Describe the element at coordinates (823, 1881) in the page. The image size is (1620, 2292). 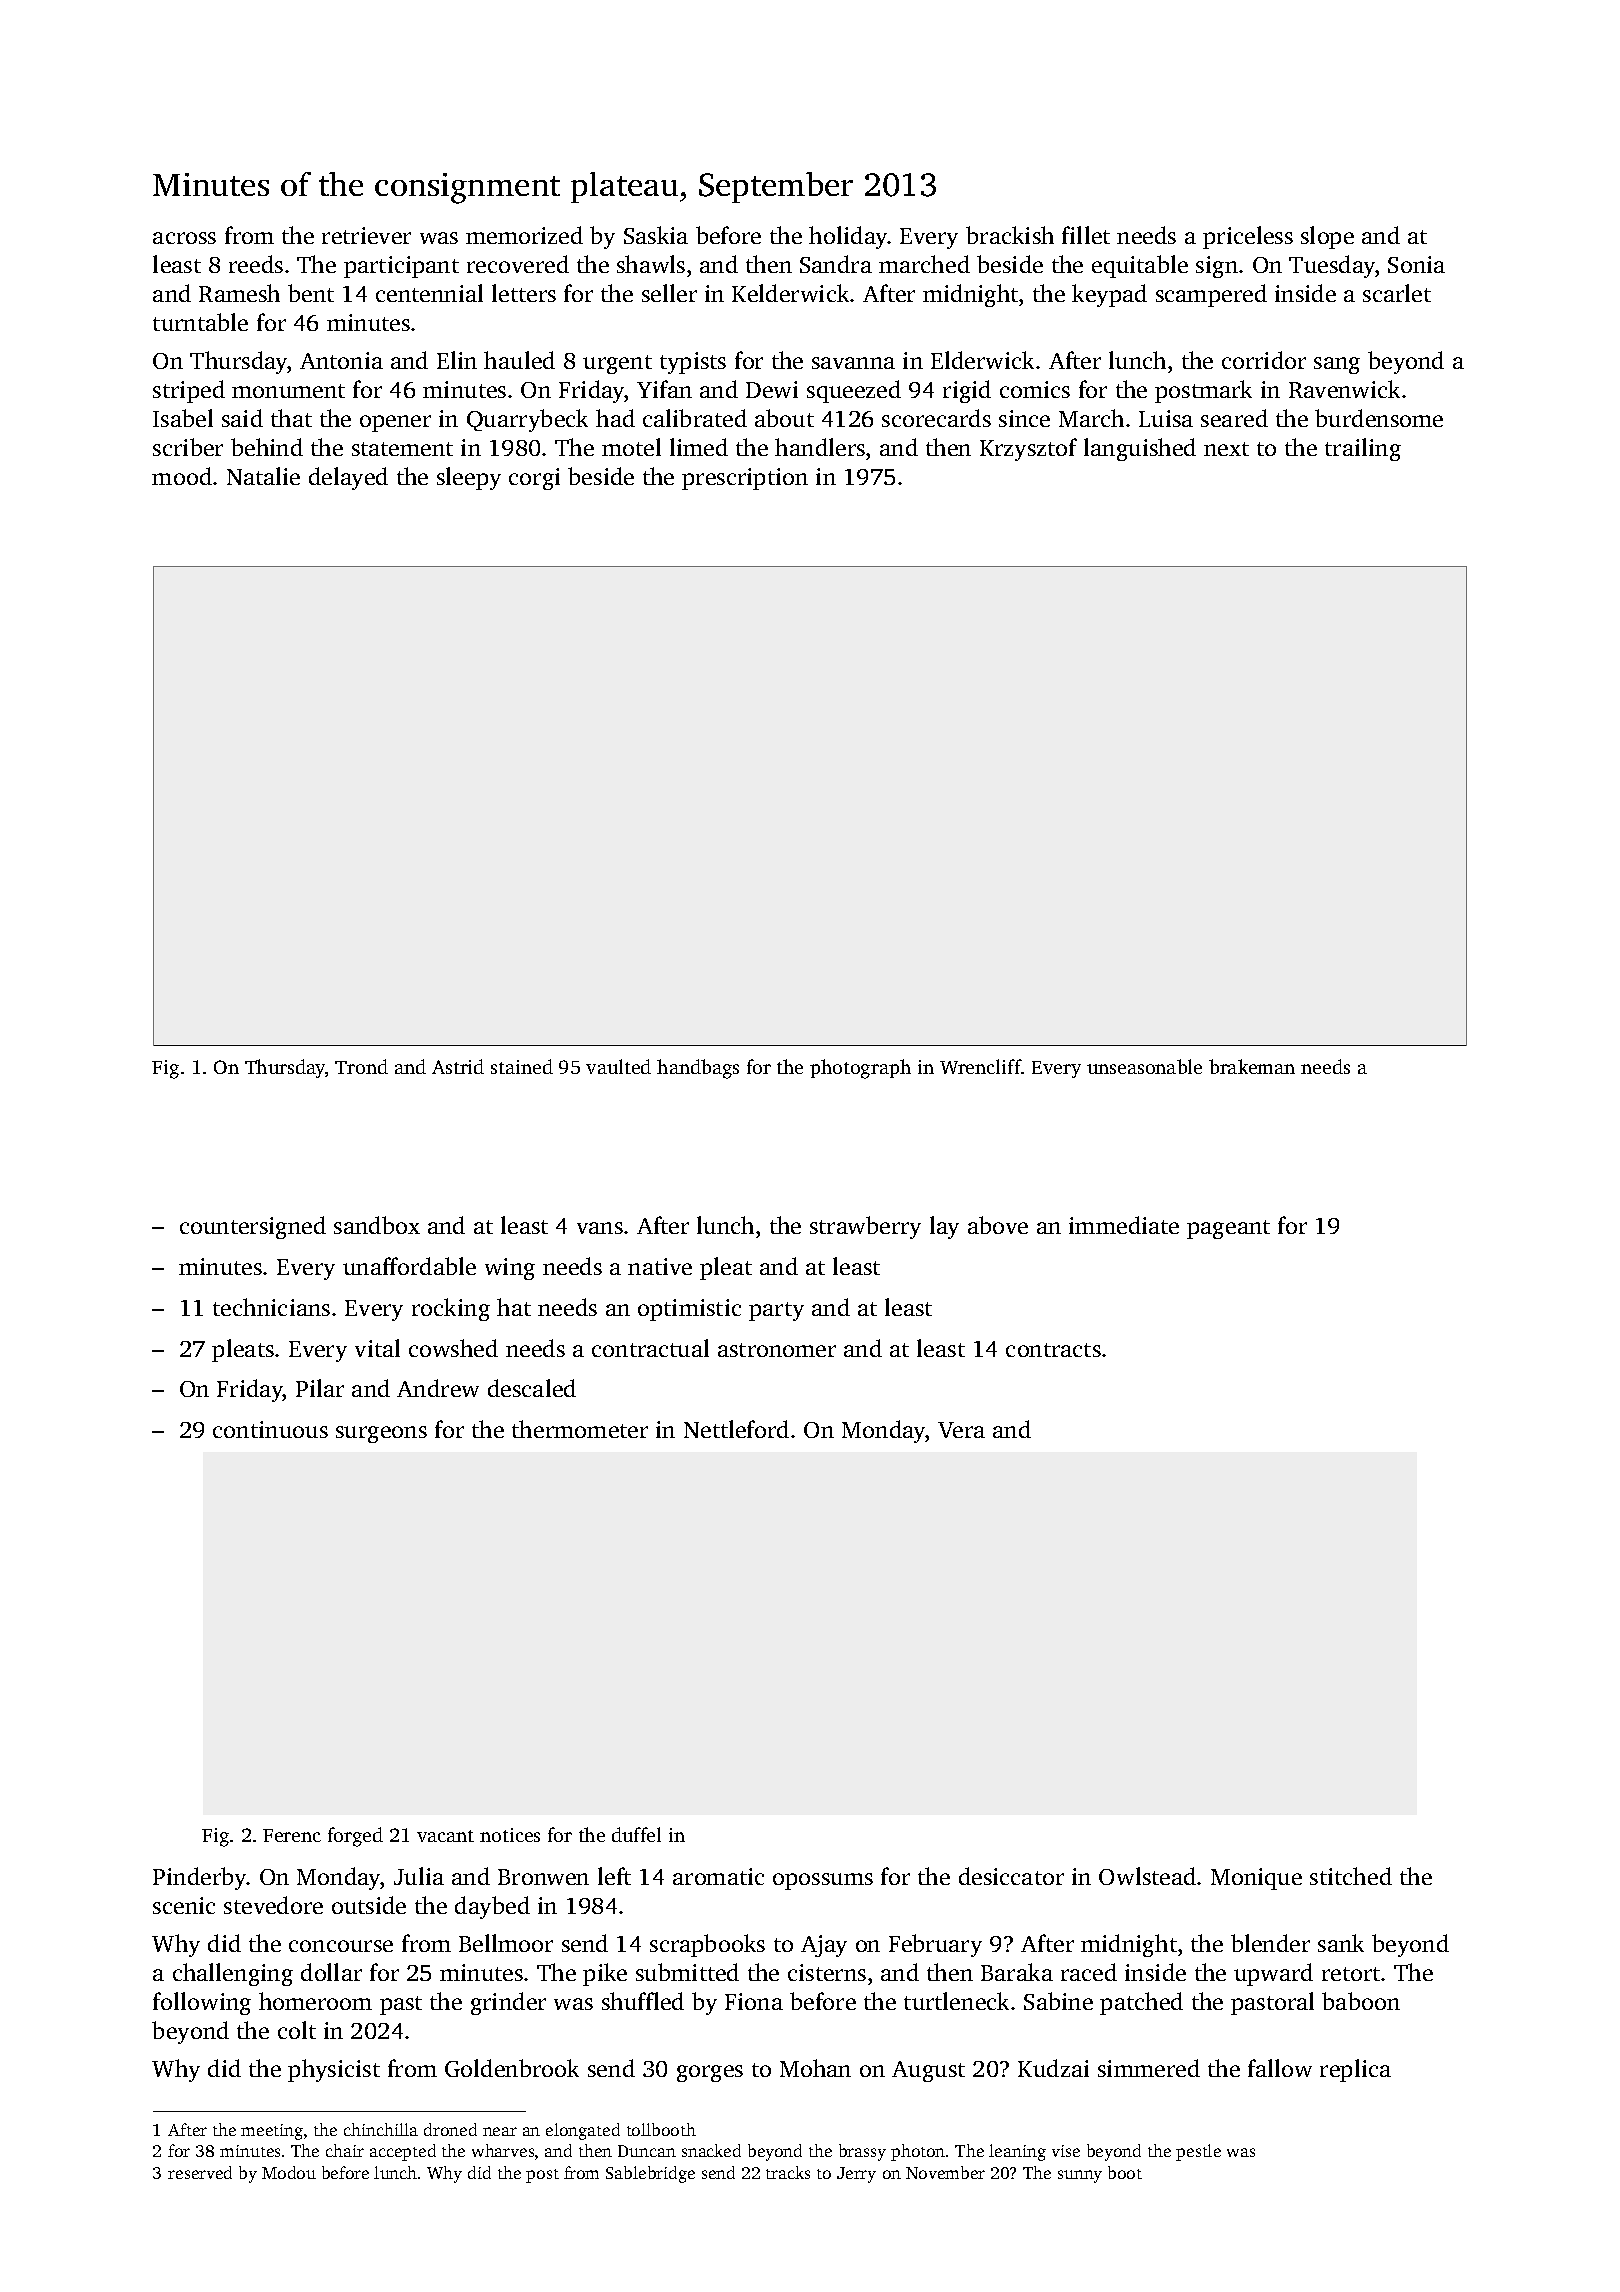
I see `opossums` at that location.
